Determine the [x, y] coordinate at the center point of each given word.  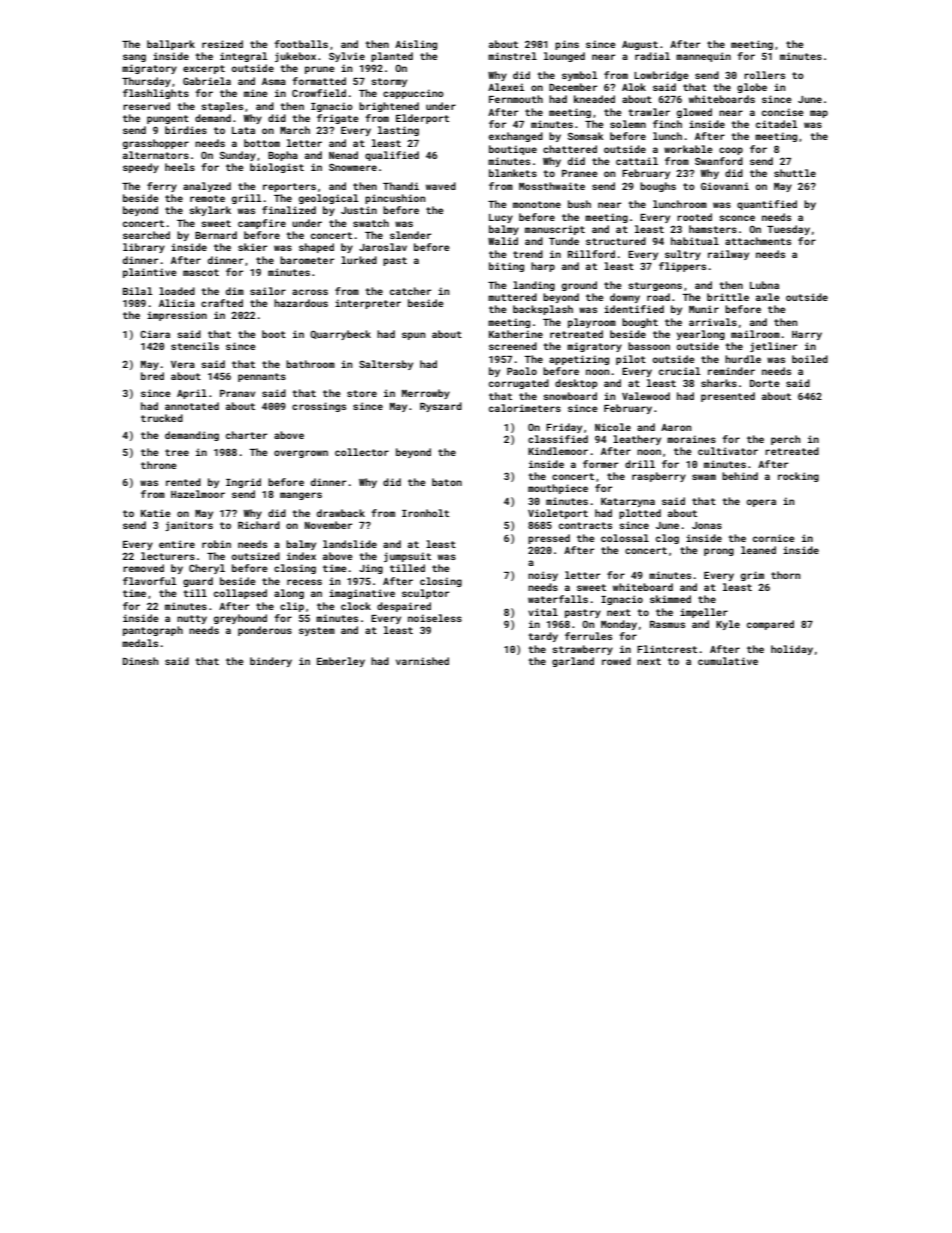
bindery [271, 662]
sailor [268, 291]
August [640, 45]
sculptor [425, 594]
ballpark [171, 45]
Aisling [416, 45]
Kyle [728, 625]
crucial [680, 371]
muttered [512, 297]
